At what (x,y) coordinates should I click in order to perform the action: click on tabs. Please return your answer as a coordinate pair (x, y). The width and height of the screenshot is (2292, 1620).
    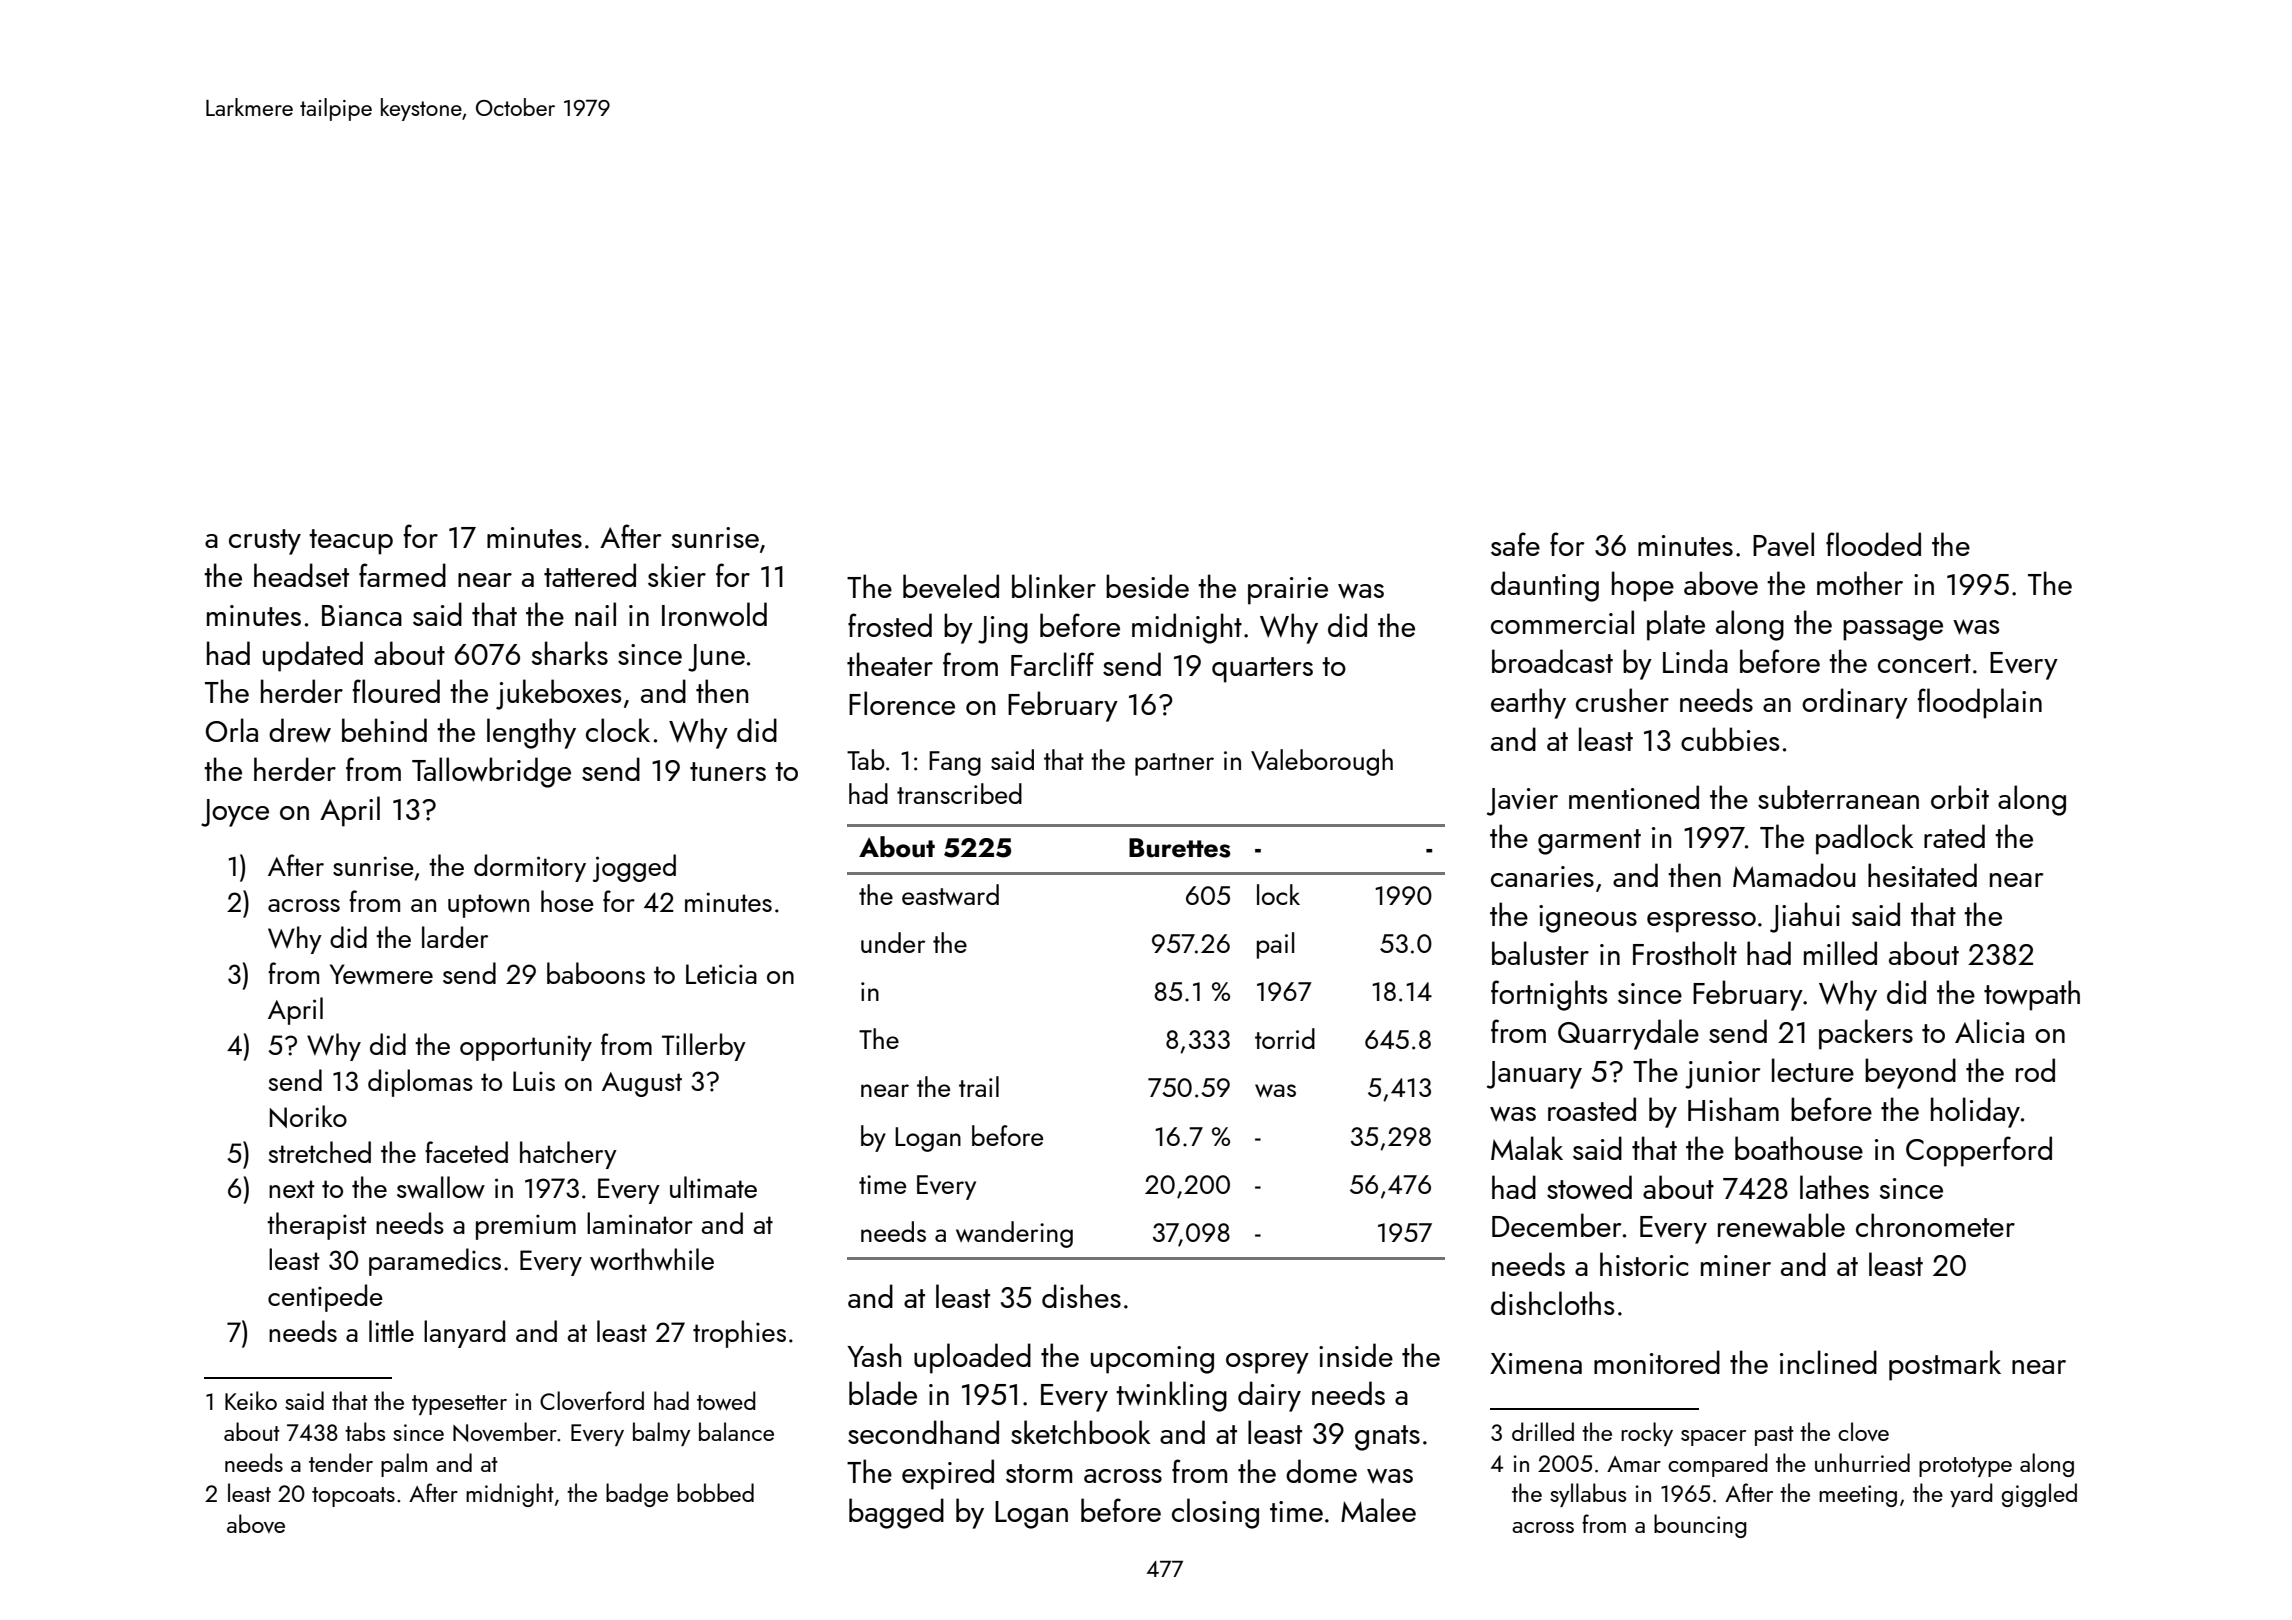
    Looking at the image, I should click on (365, 1431).
